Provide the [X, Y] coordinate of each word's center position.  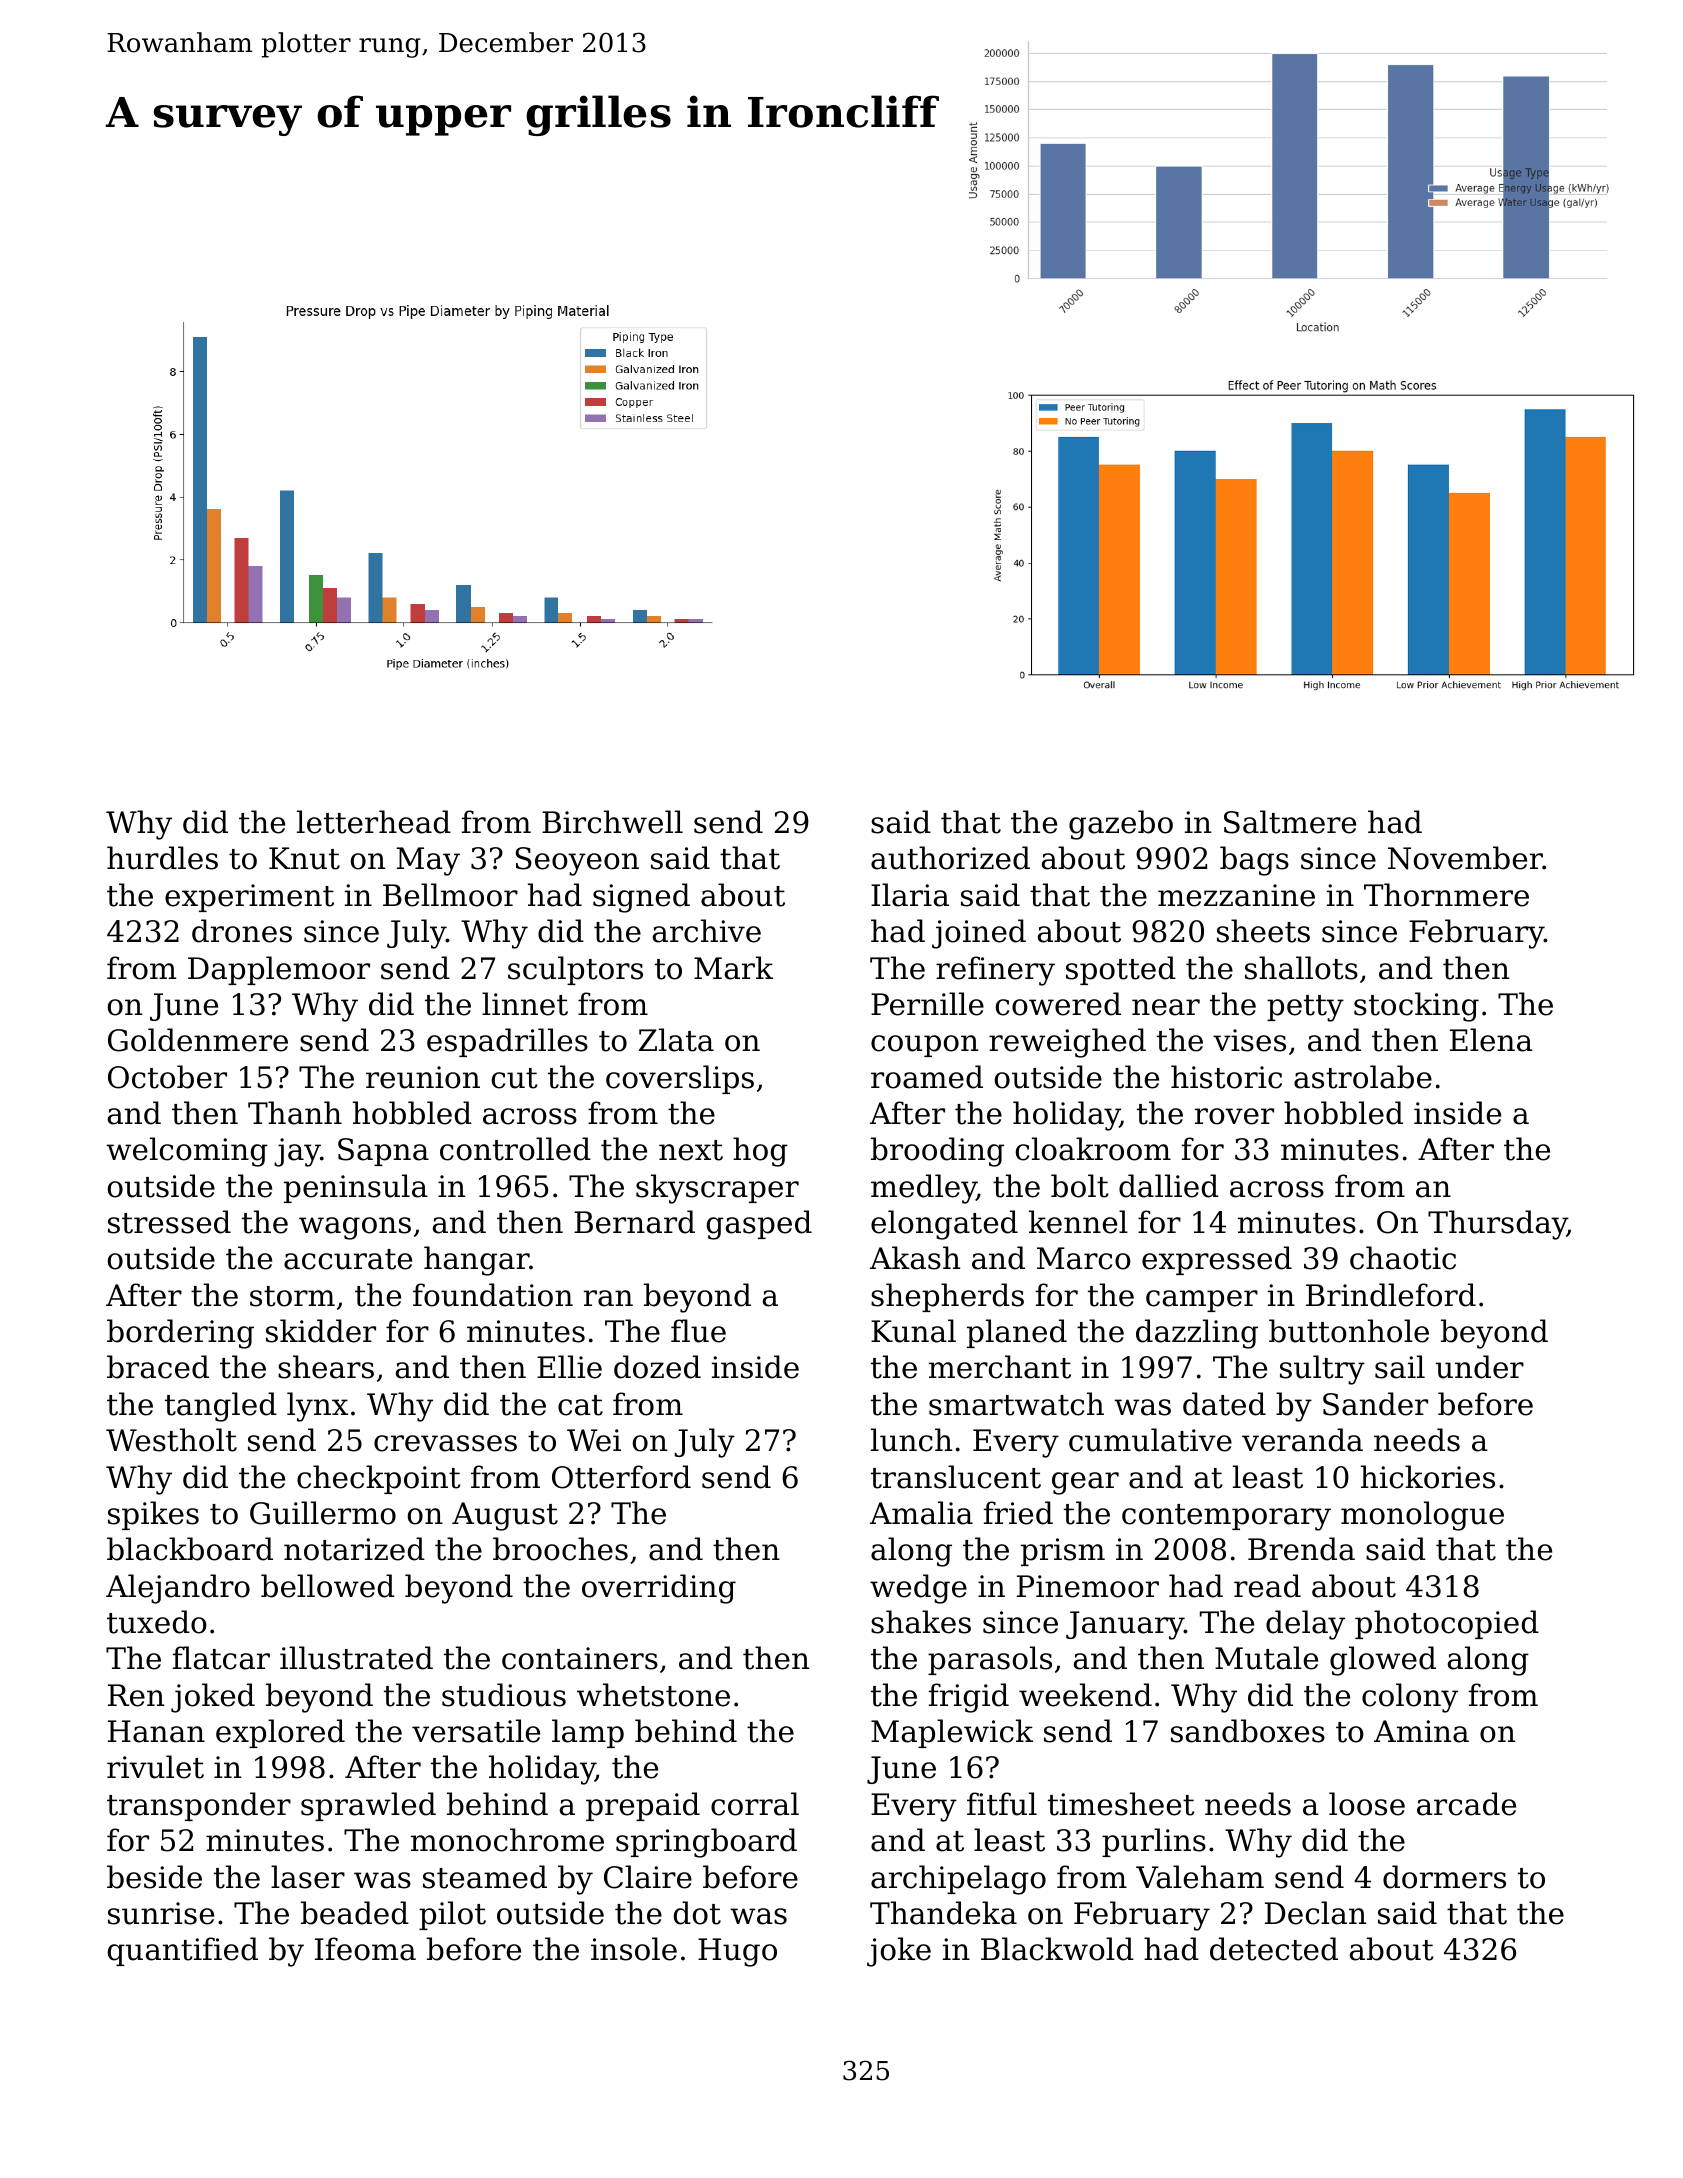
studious [504, 1695]
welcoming [187, 1152]
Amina [1421, 1731]
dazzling [1197, 1334]
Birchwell [612, 822]
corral [755, 1804]
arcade [1466, 1804]
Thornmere [1446, 895]
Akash [915, 1258]
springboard [706, 1843]
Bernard [634, 1222]
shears [326, 1367]
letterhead [374, 822]
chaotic [1403, 1258]
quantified [183, 1951]
